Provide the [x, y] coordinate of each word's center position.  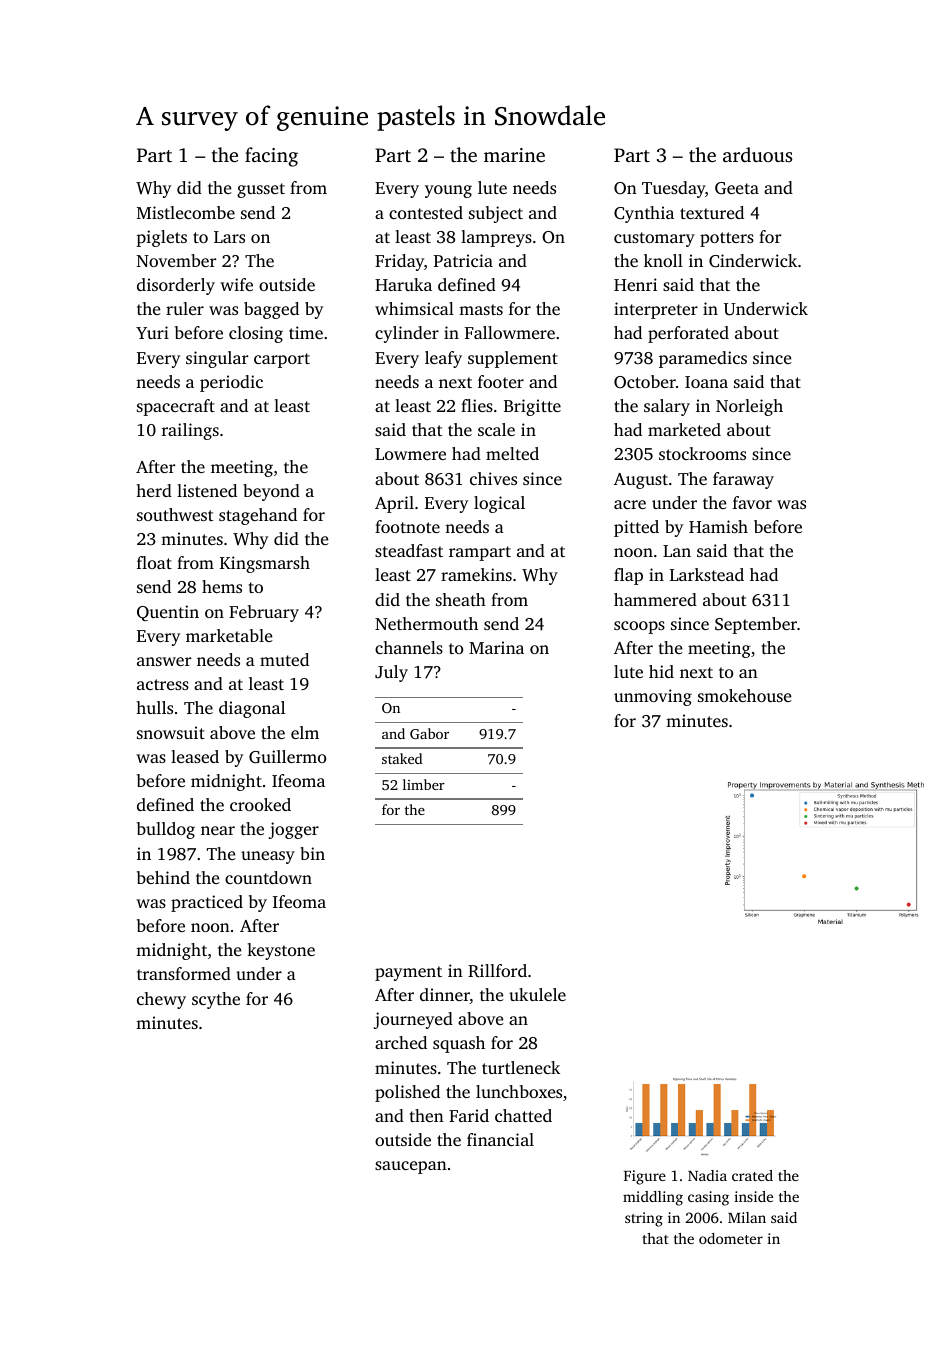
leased [195, 756]
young [448, 191]
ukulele [537, 994]
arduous [757, 154]
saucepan [411, 1167]
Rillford [497, 971]
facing [271, 157]
